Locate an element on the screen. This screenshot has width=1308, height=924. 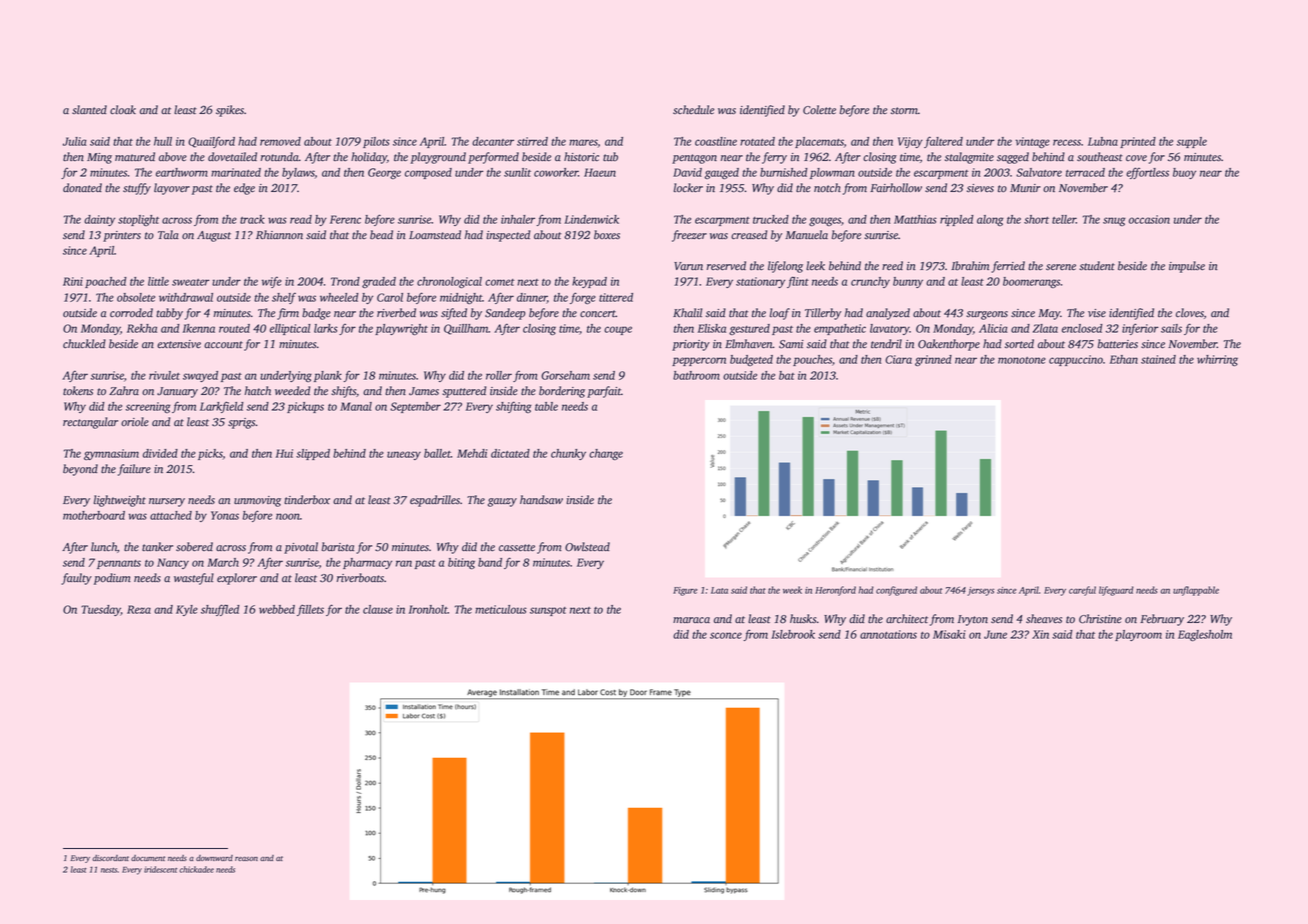
ferried is located at coordinates (1008, 267).
